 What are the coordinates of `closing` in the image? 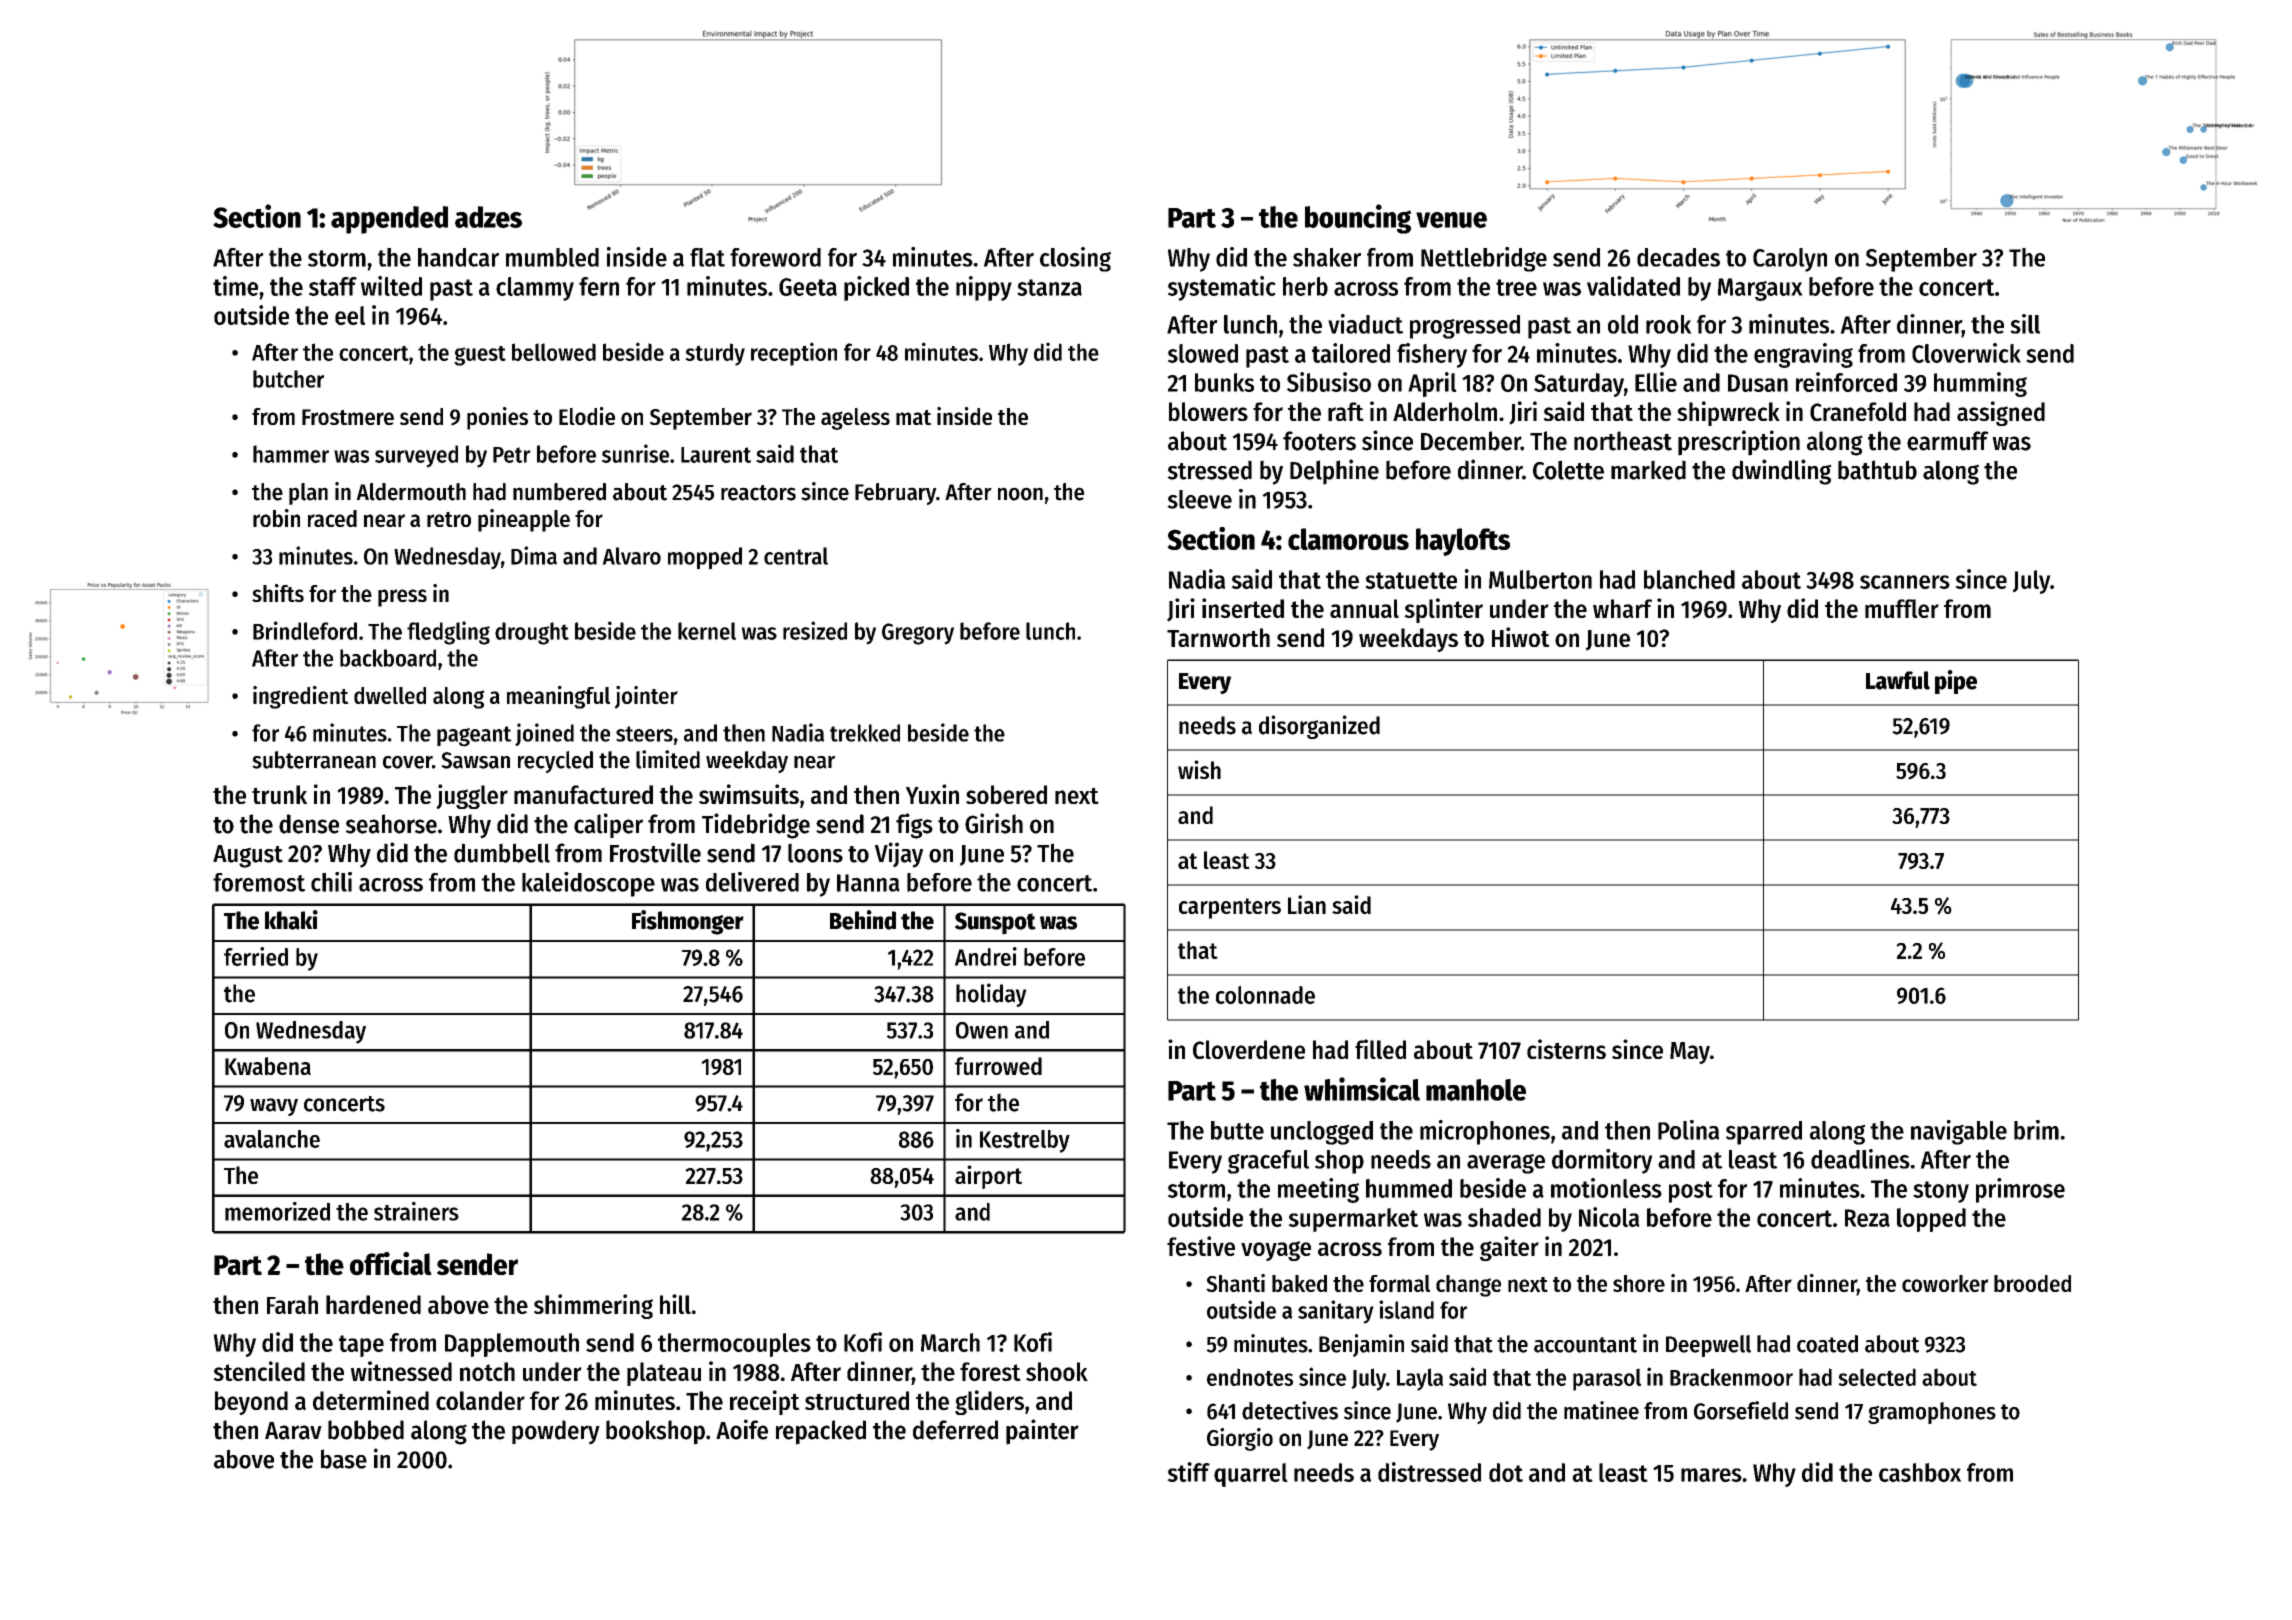 It's located at (1075, 259).
